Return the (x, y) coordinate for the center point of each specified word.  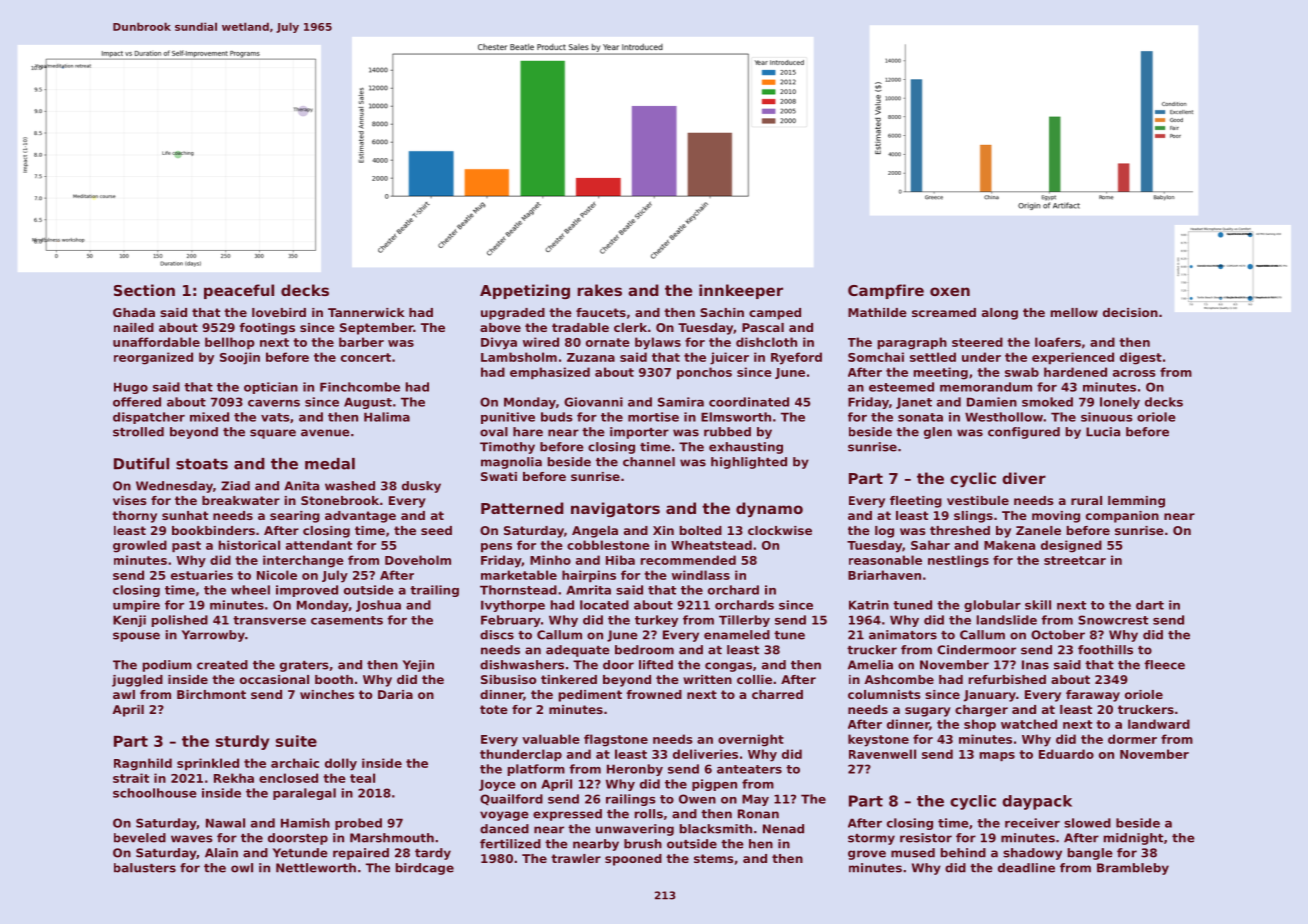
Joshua (378, 606)
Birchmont (211, 694)
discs (497, 635)
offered (137, 402)
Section (144, 290)
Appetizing (525, 291)
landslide (1007, 620)
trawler (576, 858)
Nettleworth (316, 868)
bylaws (658, 343)
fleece (1164, 665)
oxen (950, 291)
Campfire (886, 291)
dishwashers (522, 665)
